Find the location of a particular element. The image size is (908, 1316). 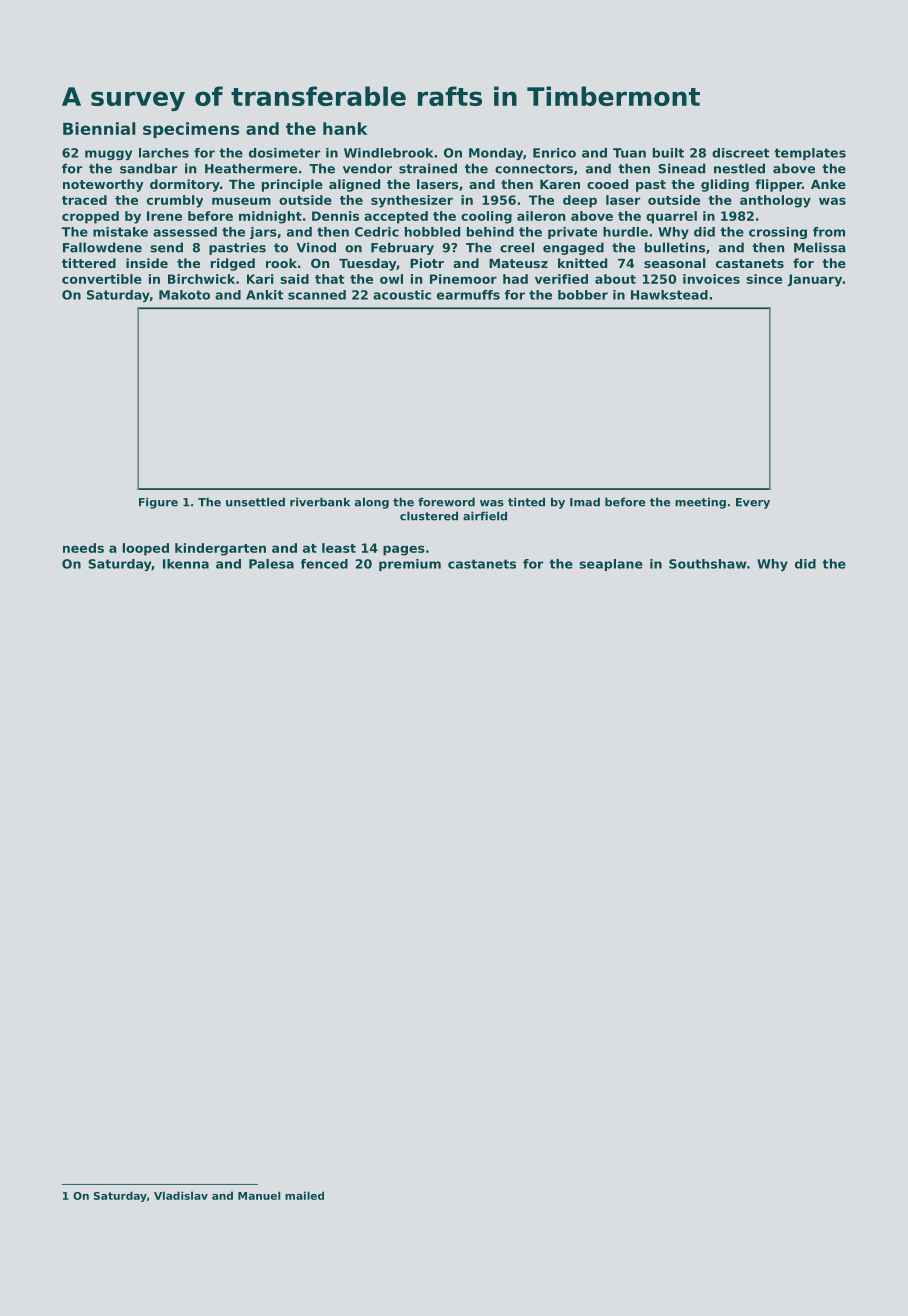

seaplane is located at coordinates (611, 565).
